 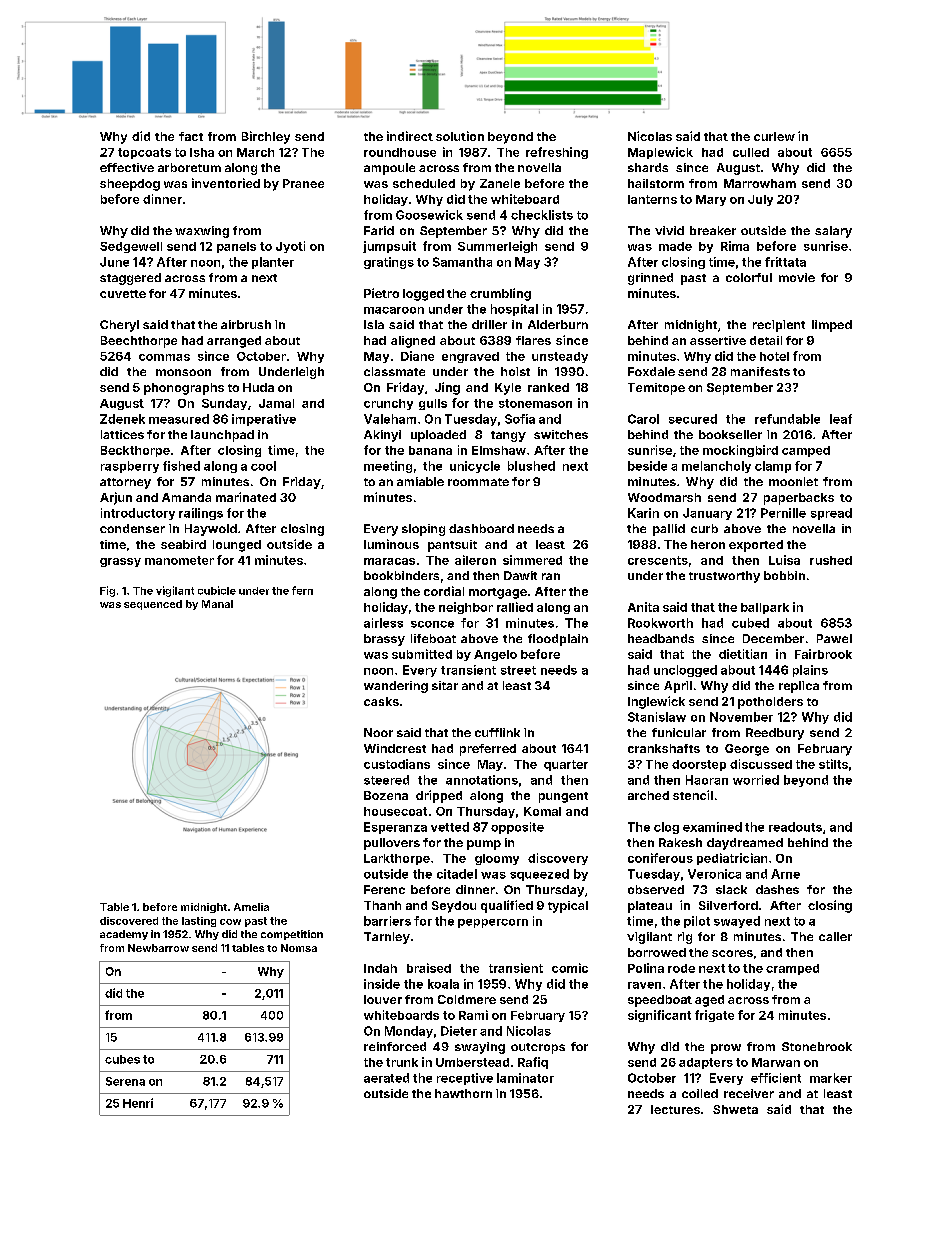 What do you see at coordinates (395, 748) in the page?
I see `Windcrest` at bounding box center [395, 748].
